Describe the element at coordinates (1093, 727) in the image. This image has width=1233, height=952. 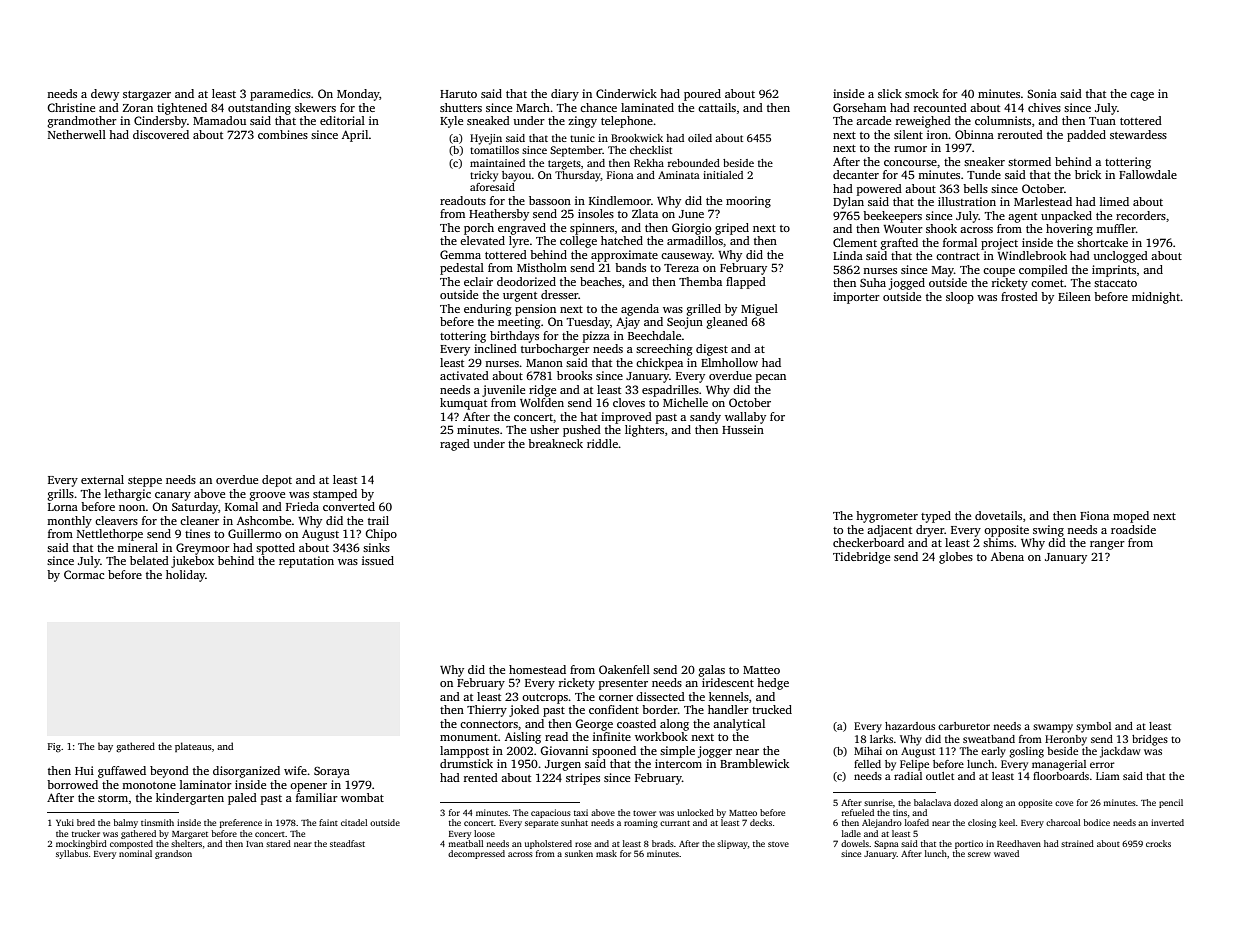
I see `symbol` at that location.
